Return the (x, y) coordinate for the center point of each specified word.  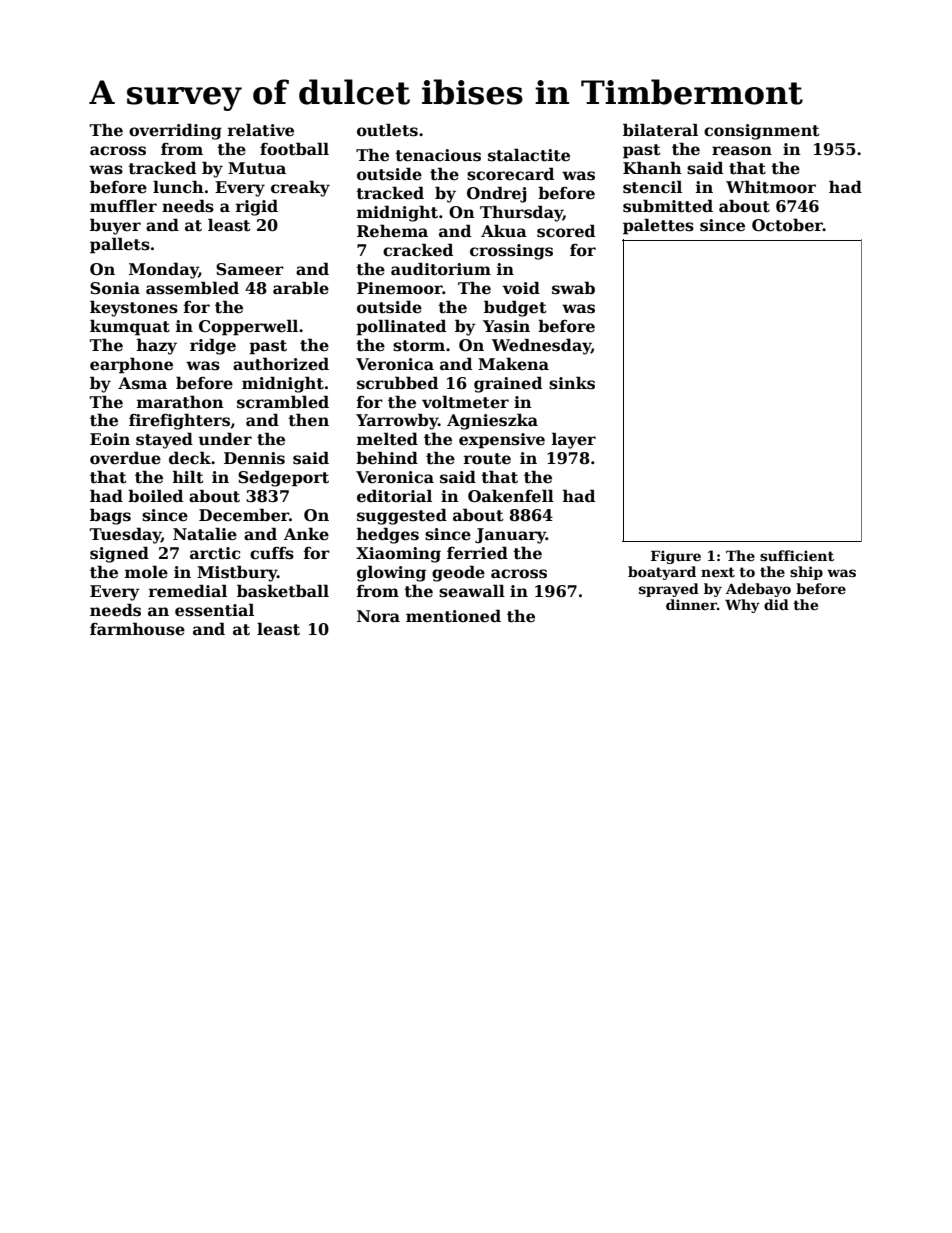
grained (508, 384)
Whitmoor (771, 187)
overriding (175, 131)
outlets (387, 130)
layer (574, 440)
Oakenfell (511, 496)
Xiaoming (398, 555)
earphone (131, 365)
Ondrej (496, 194)
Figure (676, 557)
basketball (283, 591)
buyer (115, 226)
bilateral (660, 130)
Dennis (254, 458)
